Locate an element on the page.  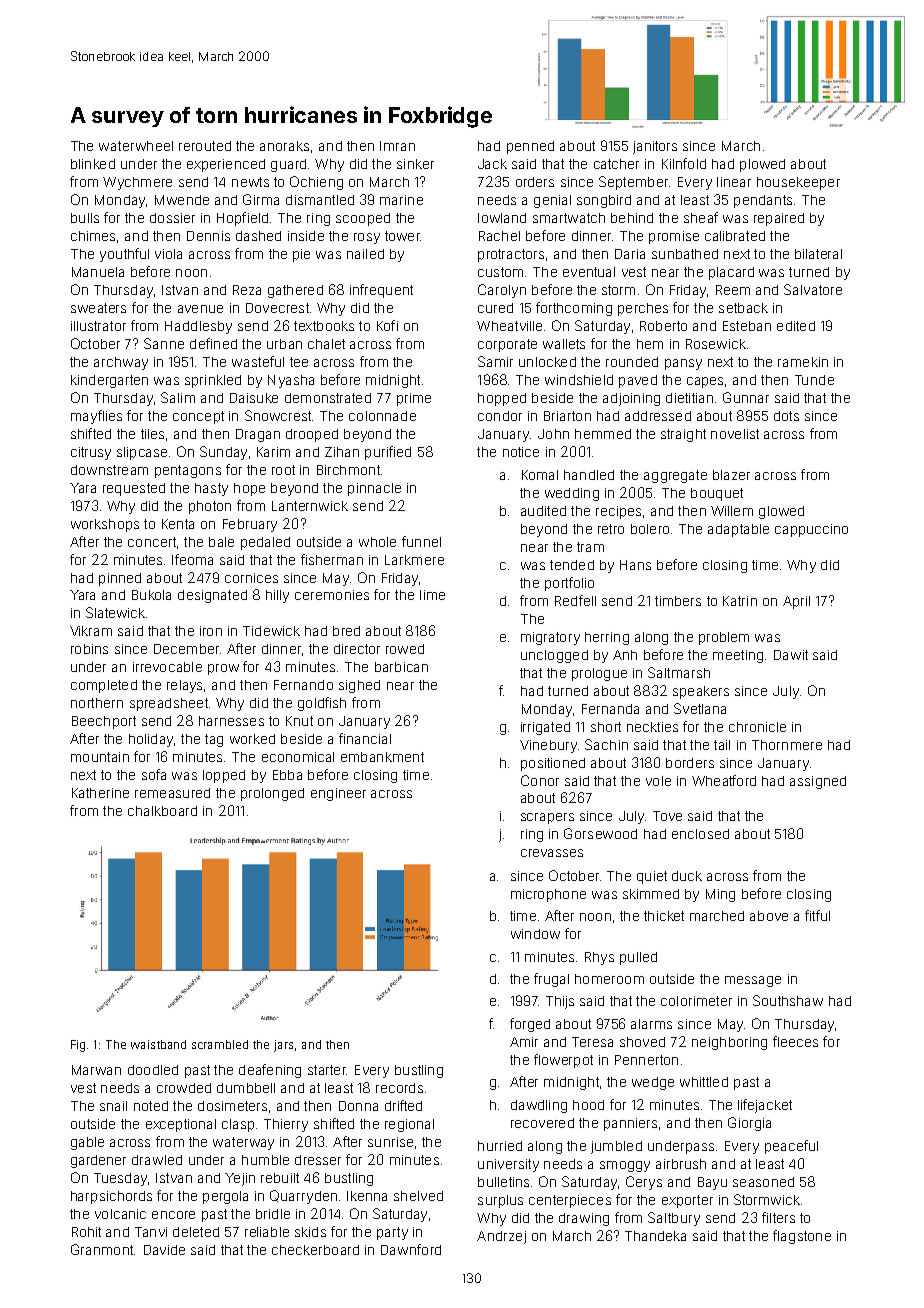
Saltbury is located at coordinates (674, 1219).
